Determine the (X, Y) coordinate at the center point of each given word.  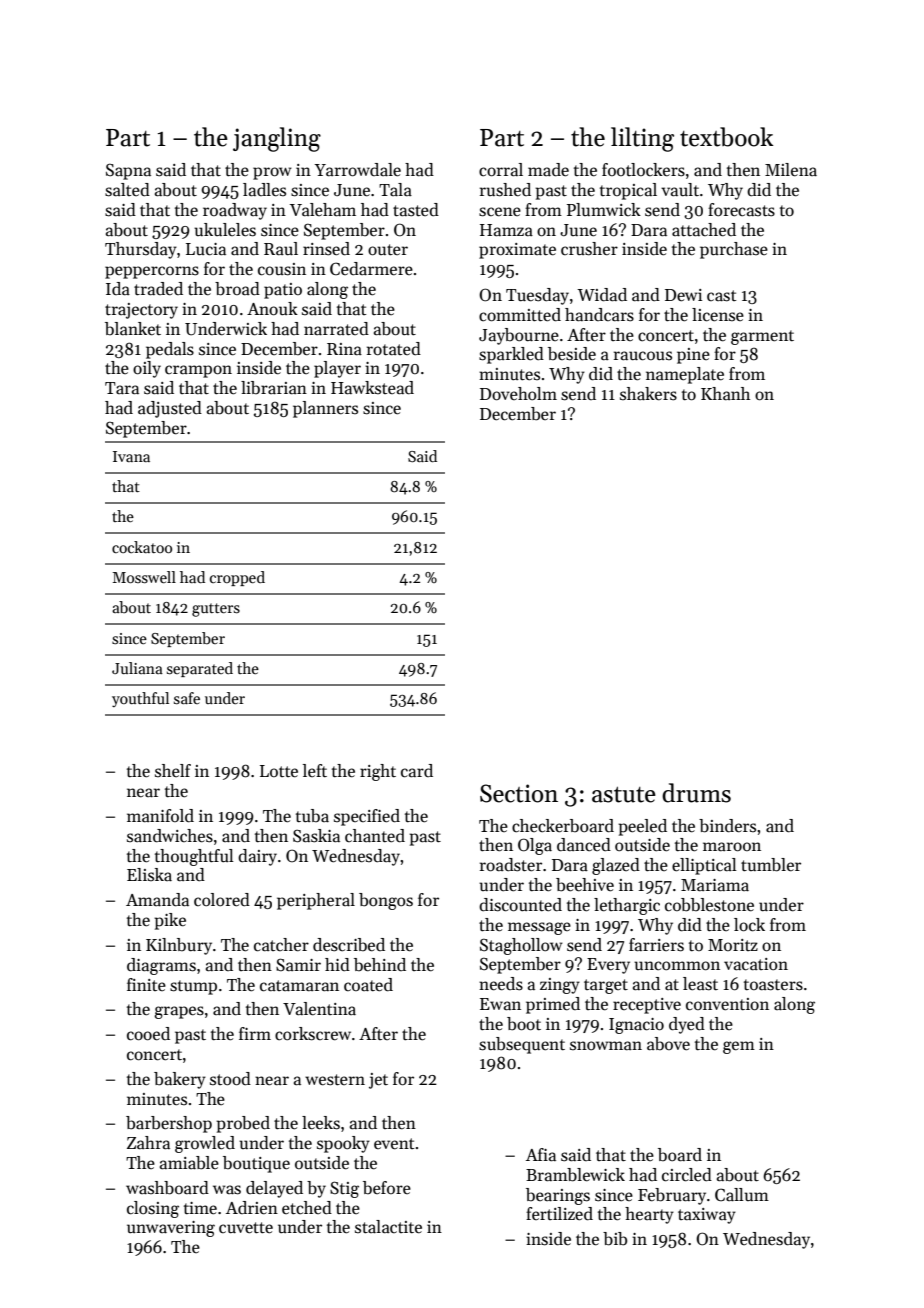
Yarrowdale (357, 170)
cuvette (246, 1228)
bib (615, 1239)
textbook (726, 137)
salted (127, 190)
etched (307, 1208)
